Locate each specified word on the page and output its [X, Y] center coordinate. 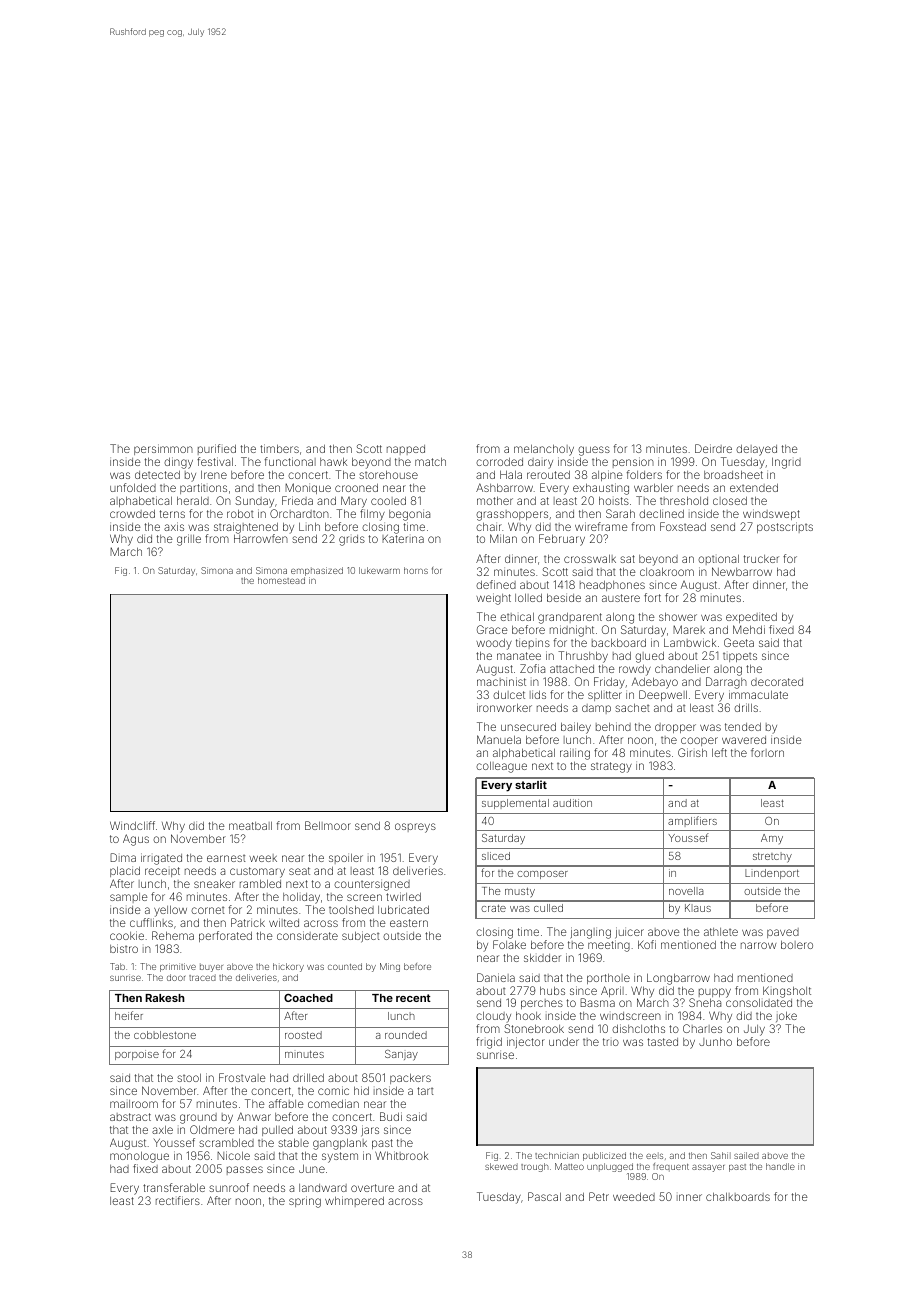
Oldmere [212, 1129]
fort [652, 597]
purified [217, 449]
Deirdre [713, 448]
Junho [715, 1041]
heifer [129, 1015]
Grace [492, 629]
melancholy [544, 450]
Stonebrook [534, 1028]
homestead [281, 580]
